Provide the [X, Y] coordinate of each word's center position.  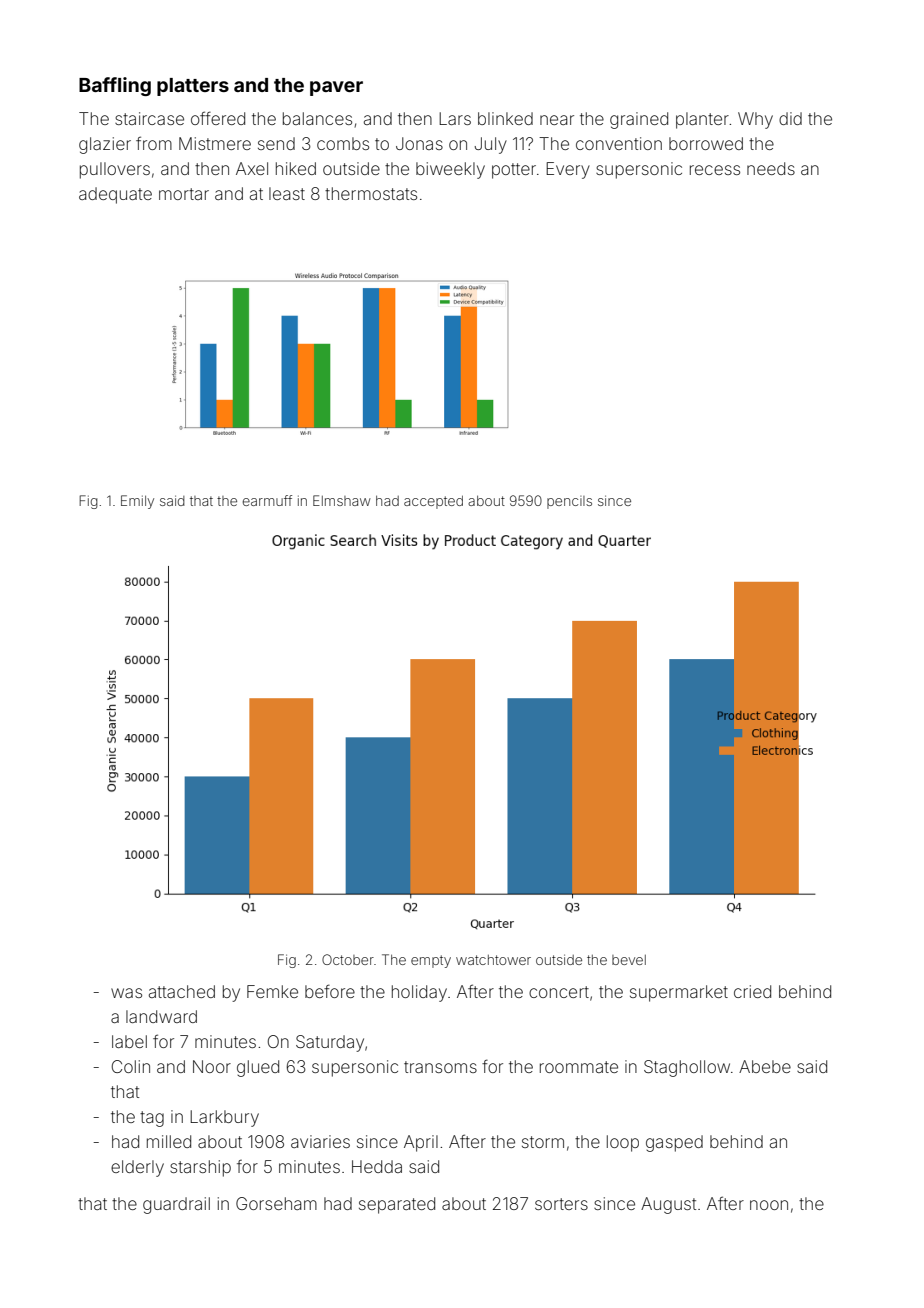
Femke [272, 991]
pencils [569, 502]
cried [752, 991]
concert [559, 992]
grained [639, 120]
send [276, 143]
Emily [137, 502]
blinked [505, 118]
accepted [433, 502]
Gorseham [276, 1203]
